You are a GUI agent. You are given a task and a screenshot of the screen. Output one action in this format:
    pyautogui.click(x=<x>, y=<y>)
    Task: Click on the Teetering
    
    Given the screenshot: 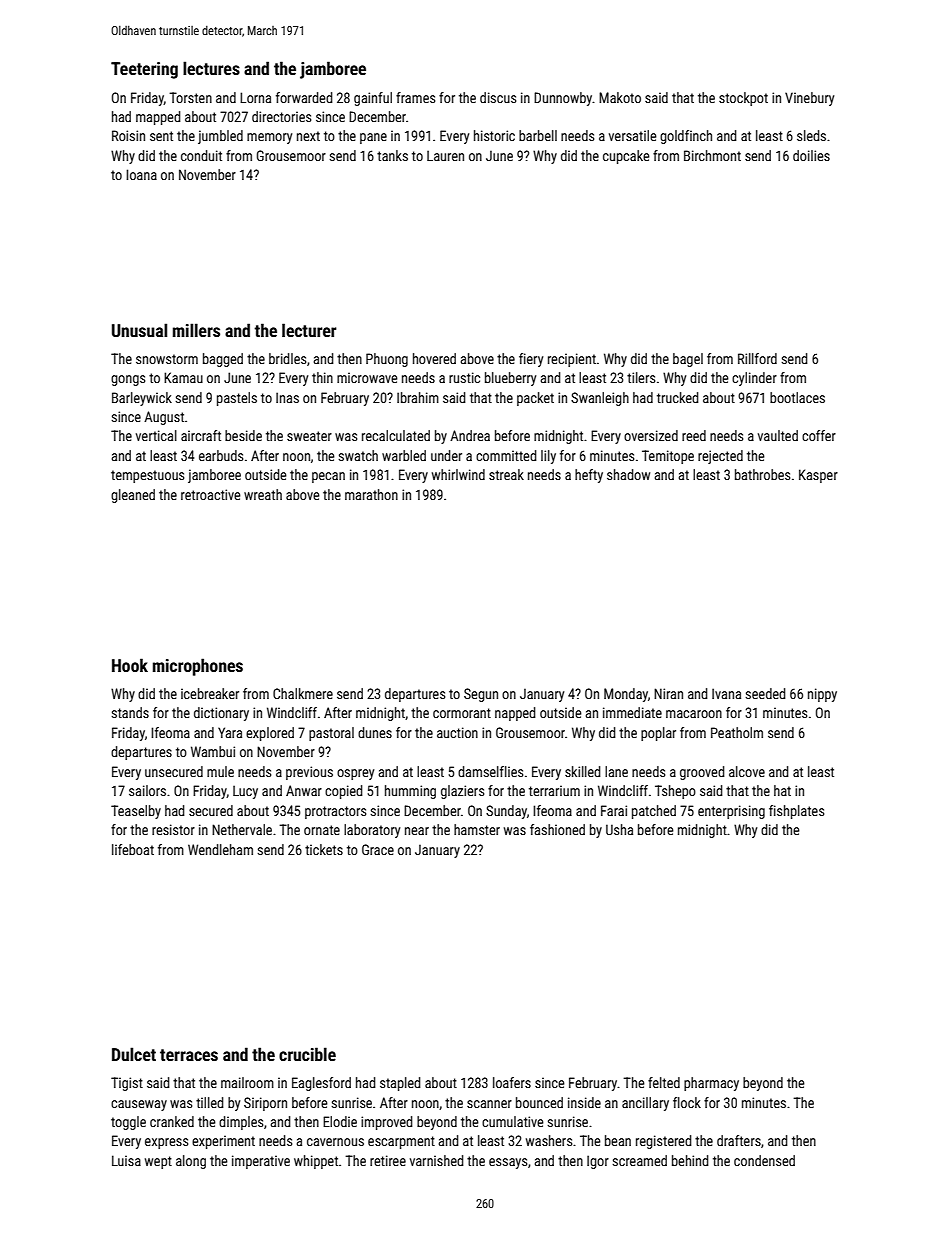 What is the action you would take?
    pyautogui.click(x=144, y=70)
